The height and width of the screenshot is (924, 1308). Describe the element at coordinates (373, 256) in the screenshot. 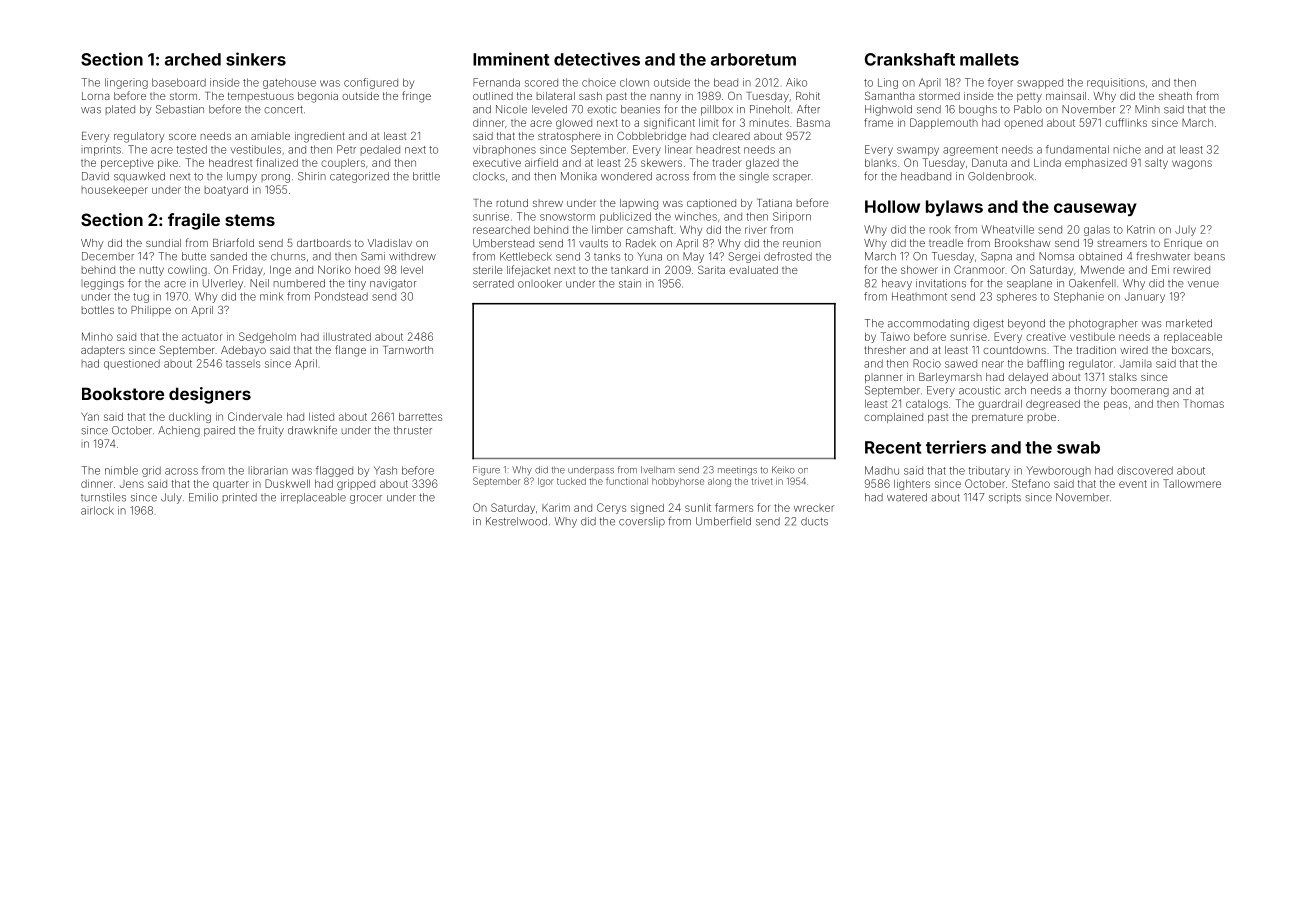

I see `Sami` at that location.
